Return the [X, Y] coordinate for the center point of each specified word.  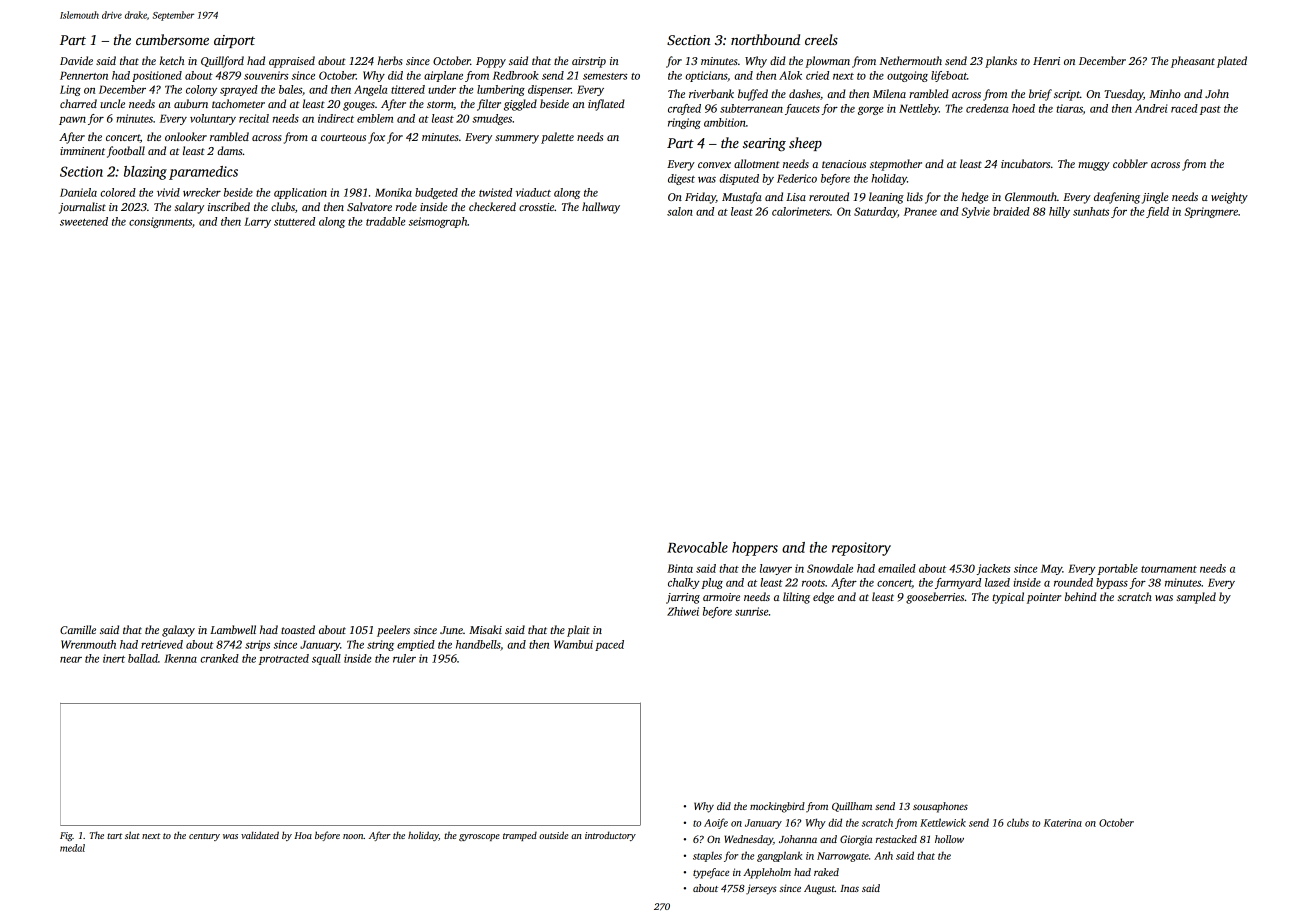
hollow [949, 839]
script [1067, 95]
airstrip [589, 62]
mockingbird [777, 807]
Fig [66, 836]
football [126, 152]
